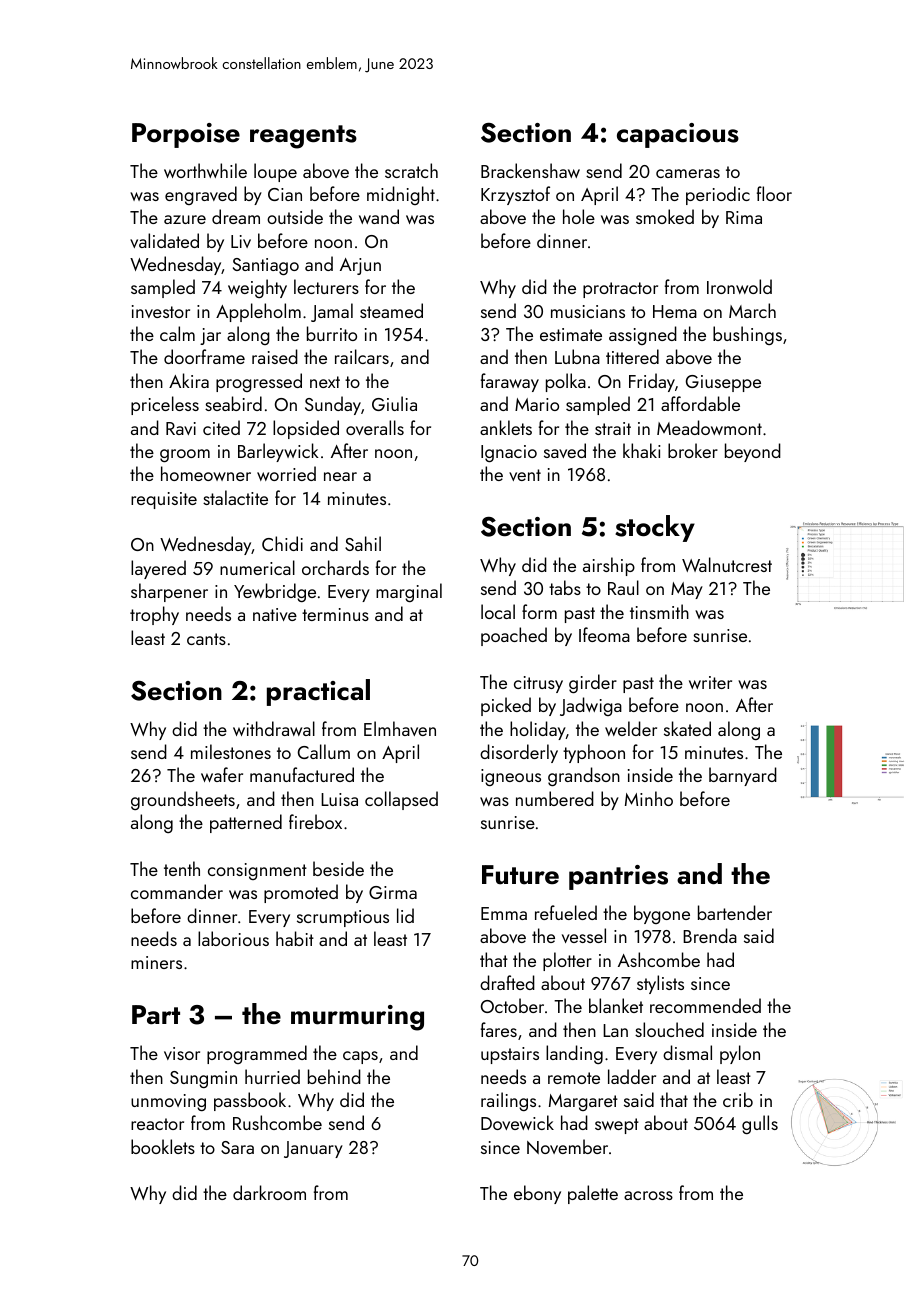 This screenshot has width=924, height=1314. Describe the element at coordinates (186, 135) in the screenshot. I see `Porpoise` at that location.
